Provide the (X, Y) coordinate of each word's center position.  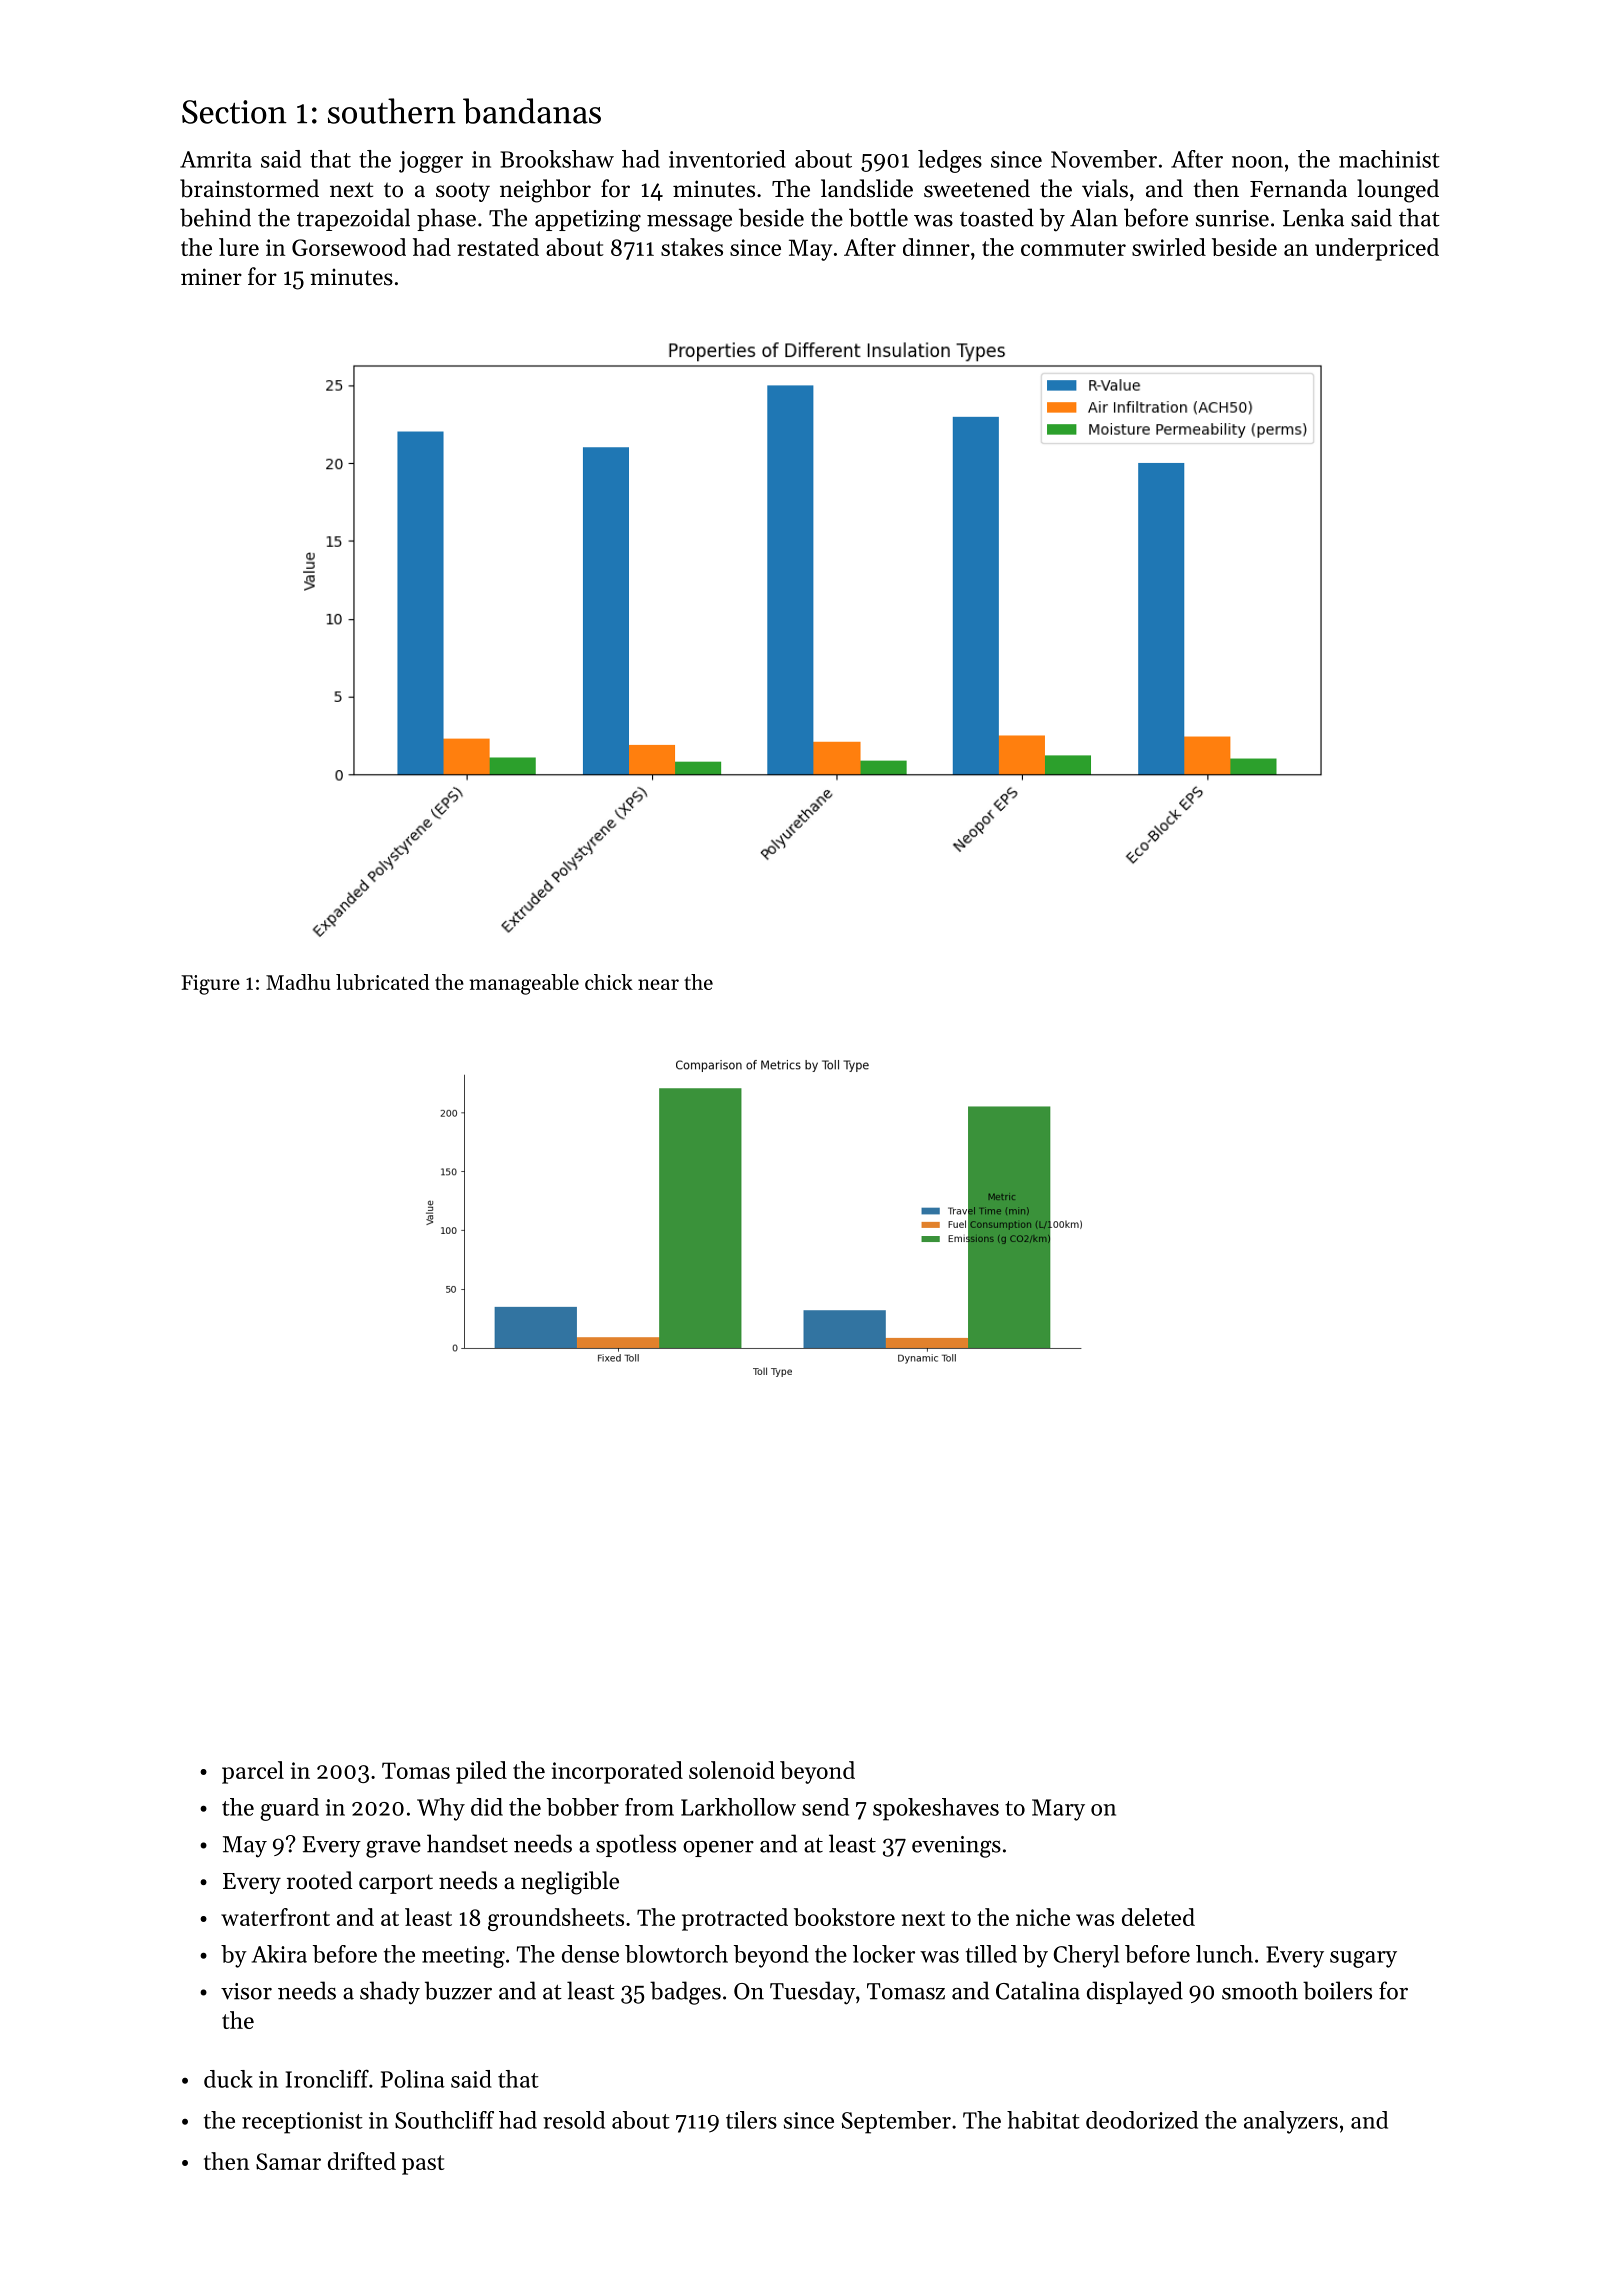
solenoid (732, 1770)
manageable (524, 984)
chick (609, 982)
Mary (1058, 1810)
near (658, 984)
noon (1257, 162)
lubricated (382, 982)
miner (211, 277)
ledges (950, 161)
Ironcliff (327, 2079)
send (825, 1807)
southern (392, 111)
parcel (253, 1772)
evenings (956, 1847)
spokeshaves (936, 1809)
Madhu (298, 982)
